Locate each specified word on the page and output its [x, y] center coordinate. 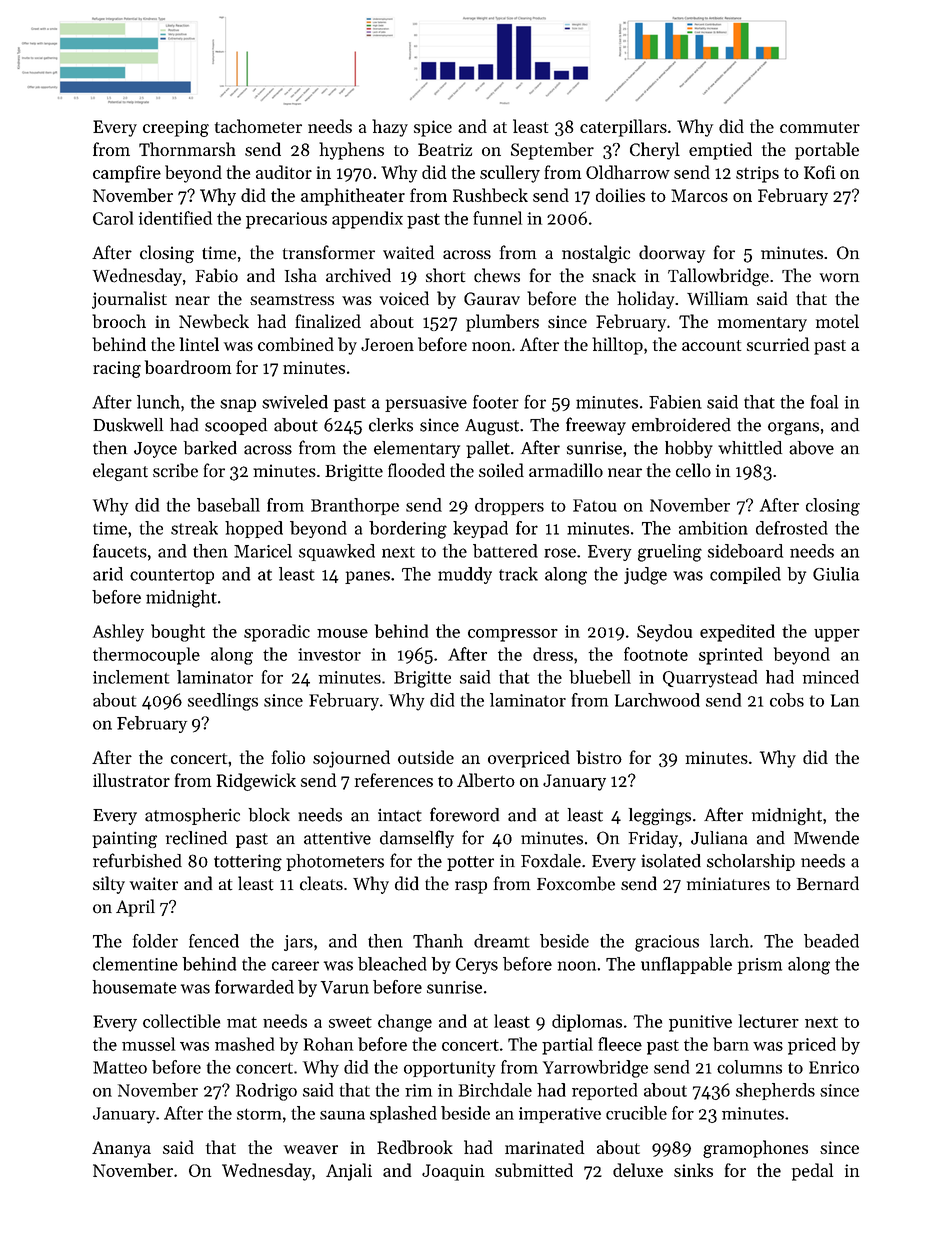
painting [124, 839]
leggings [660, 816]
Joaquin [453, 1172]
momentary [762, 324]
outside [426, 757]
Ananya [121, 1149]
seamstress [292, 300]
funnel [497, 218]
